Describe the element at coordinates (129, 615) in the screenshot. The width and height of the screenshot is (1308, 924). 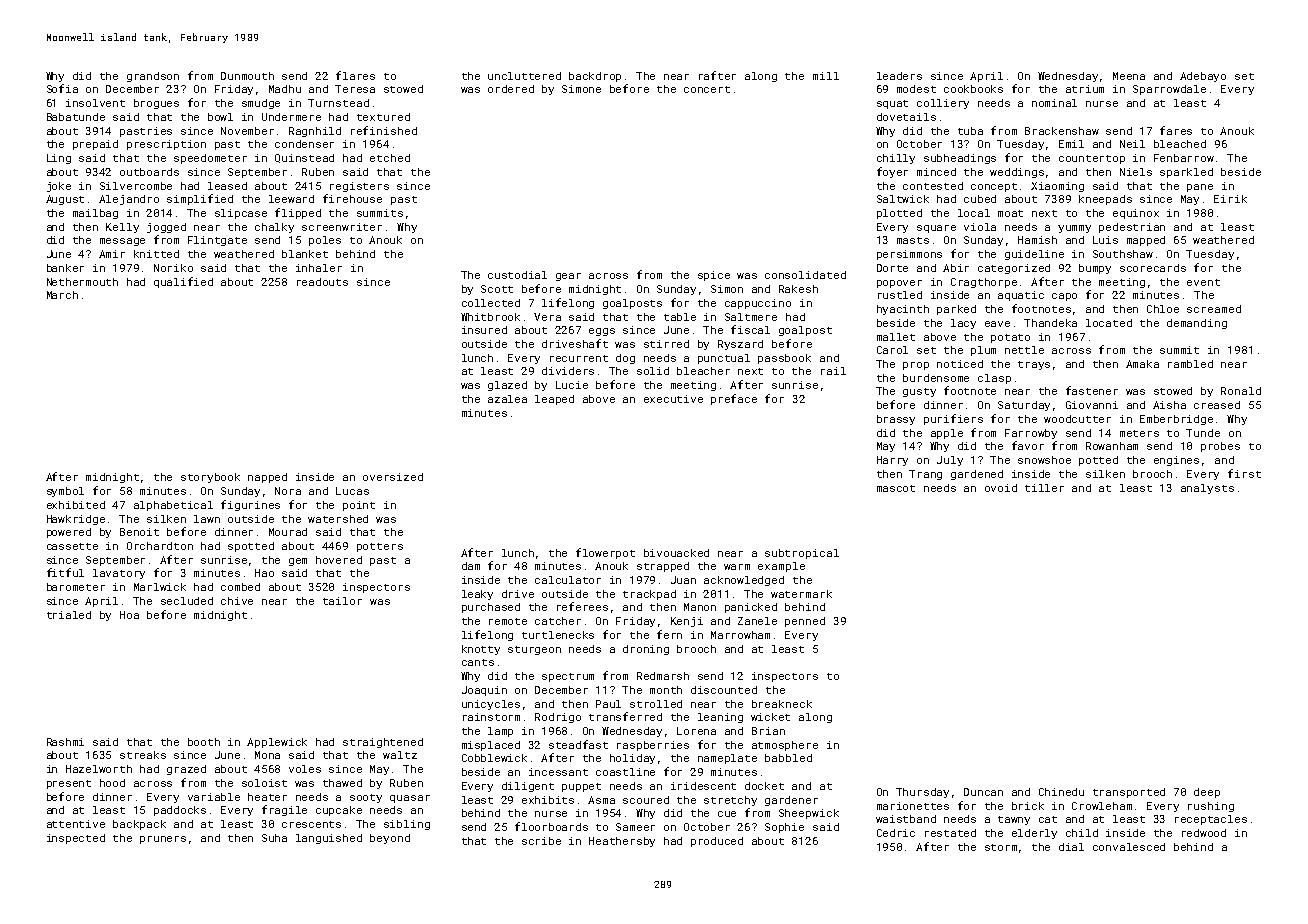
I see `Hoa` at that location.
